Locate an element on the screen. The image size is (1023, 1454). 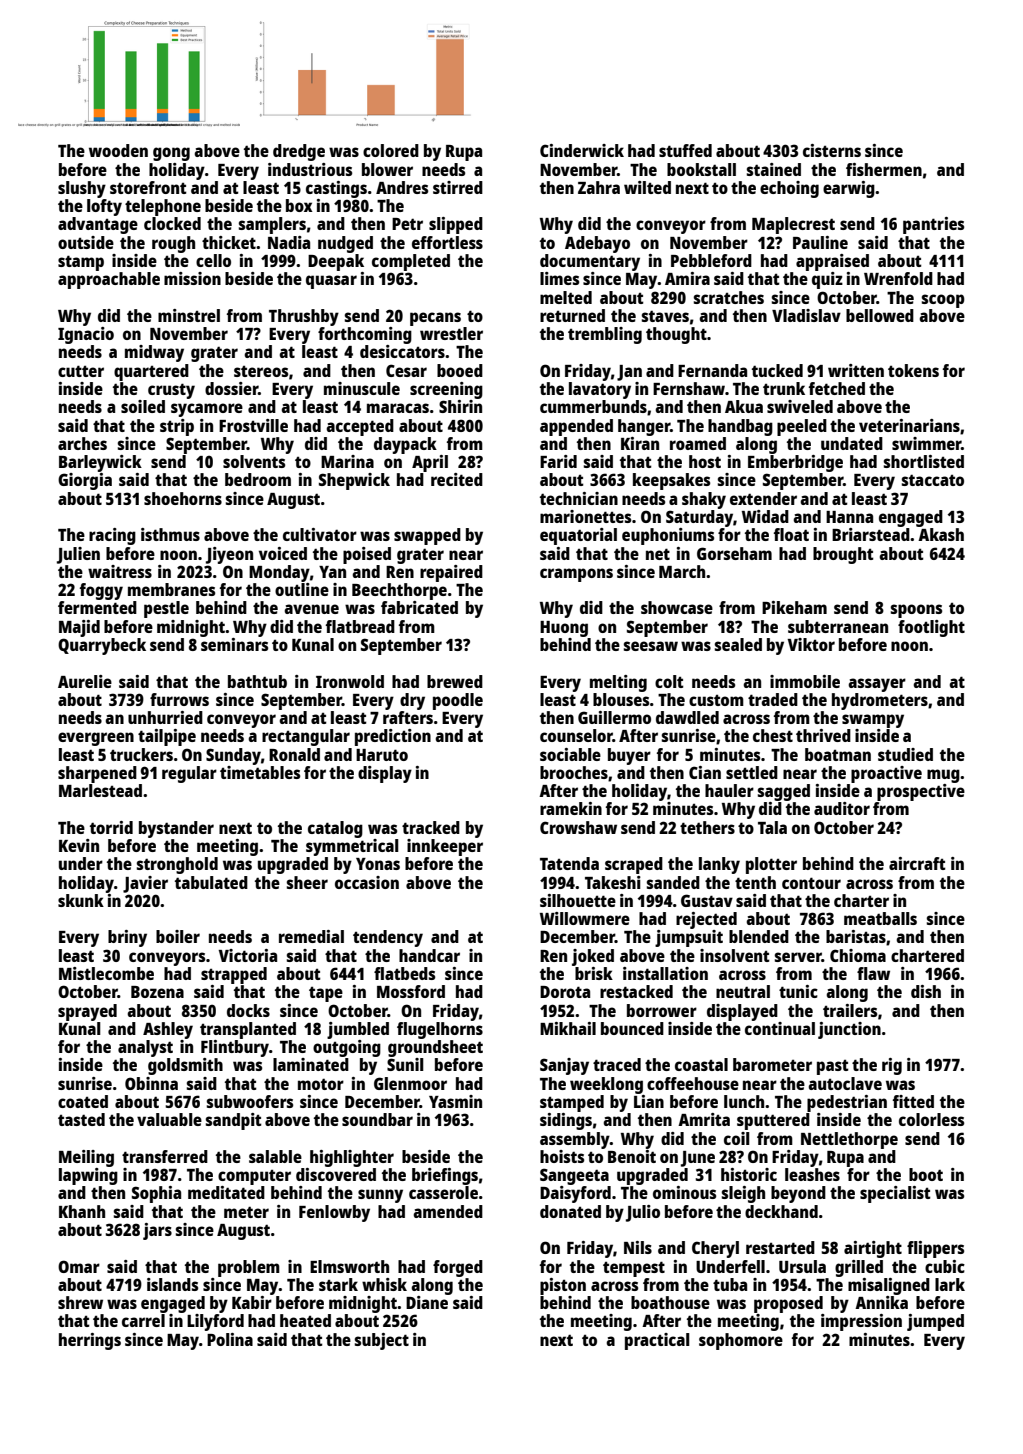
analyst is located at coordinates (145, 1048).
